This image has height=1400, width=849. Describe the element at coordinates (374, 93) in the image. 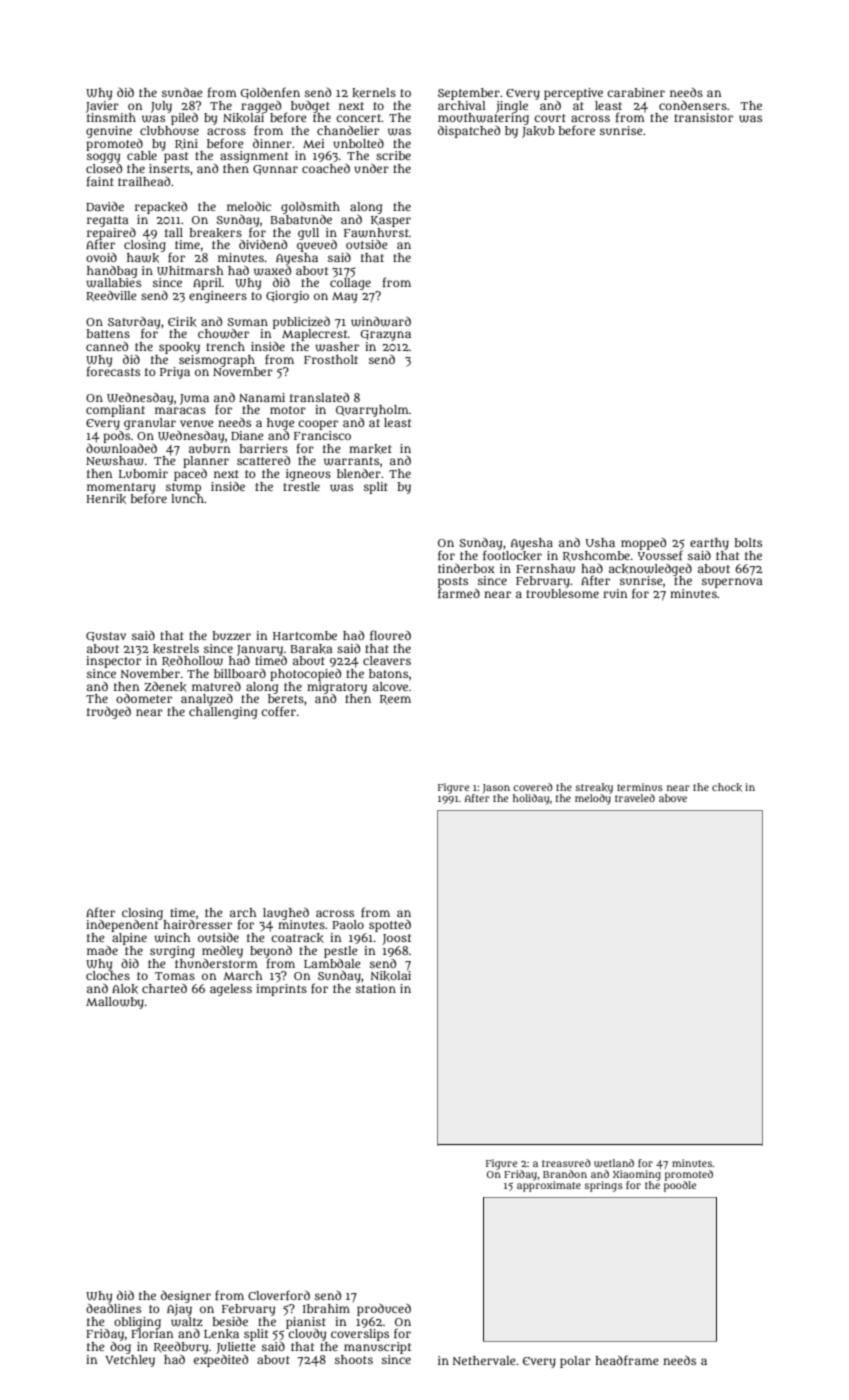

I see `kernels` at that location.
